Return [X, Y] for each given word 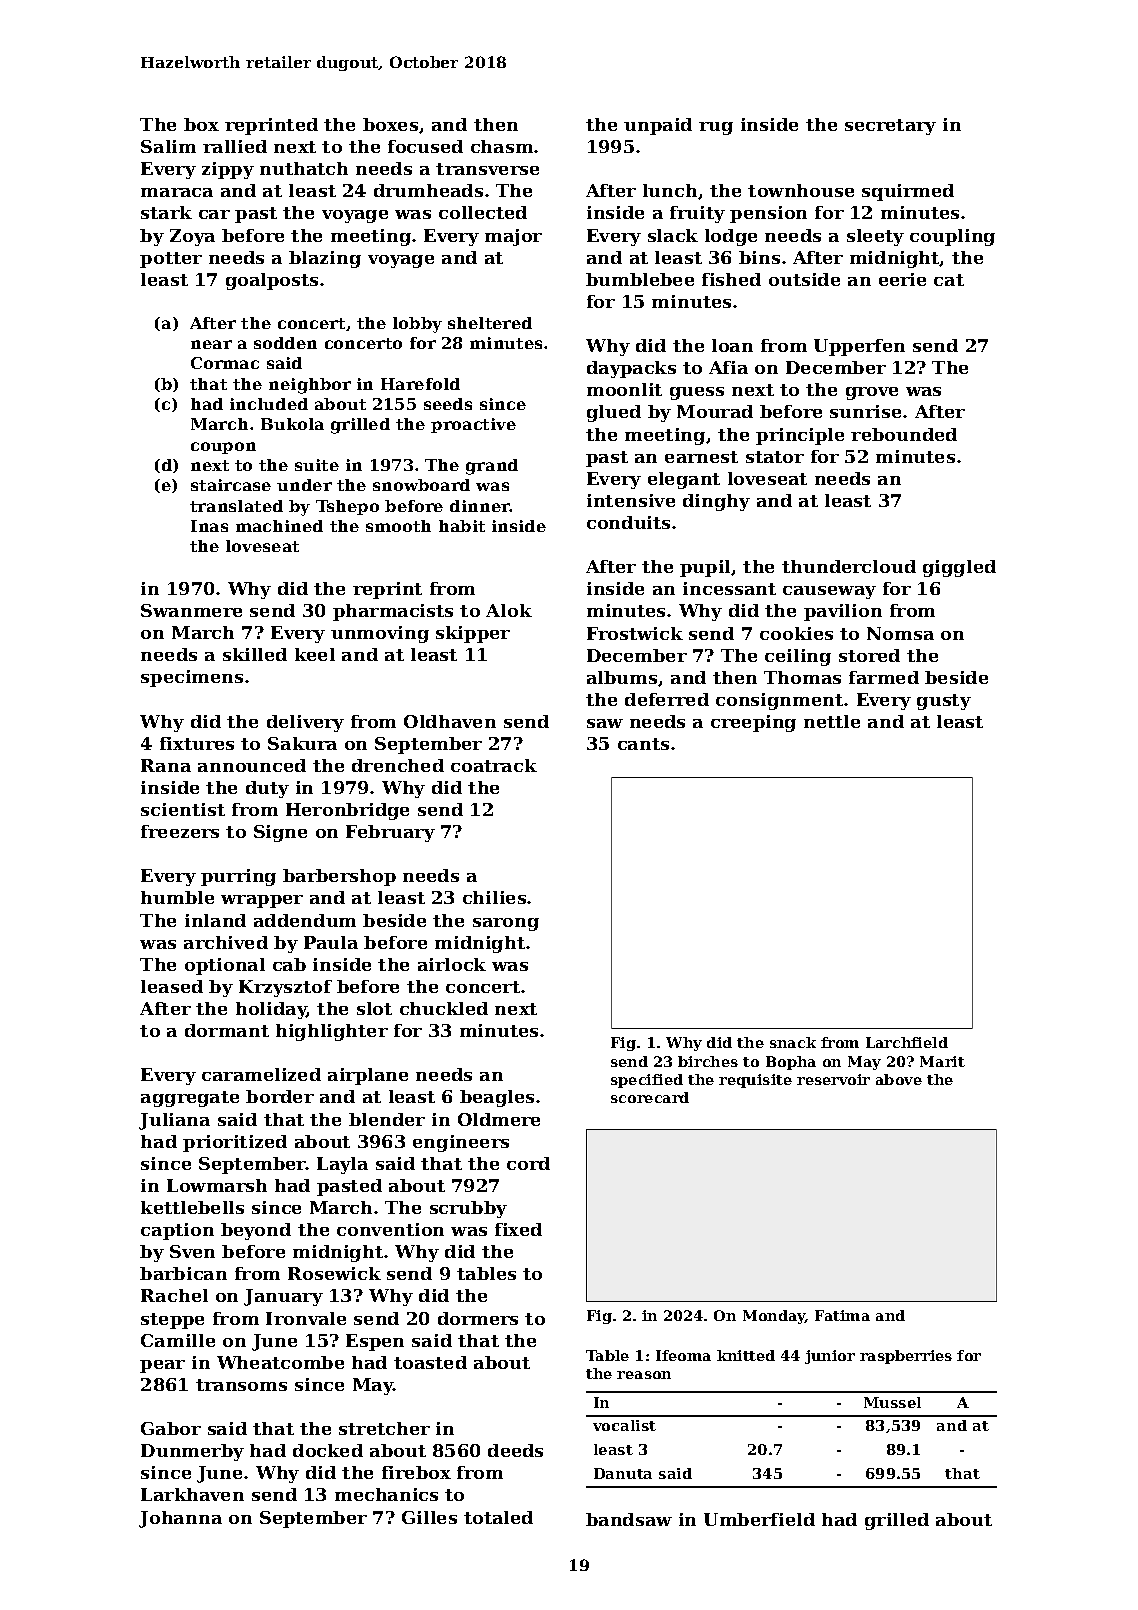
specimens [192, 678]
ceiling [798, 657]
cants [643, 744]
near [211, 344]
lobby [417, 325]
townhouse [801, 190]
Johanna [180, 1519]
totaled [498, 1517]
